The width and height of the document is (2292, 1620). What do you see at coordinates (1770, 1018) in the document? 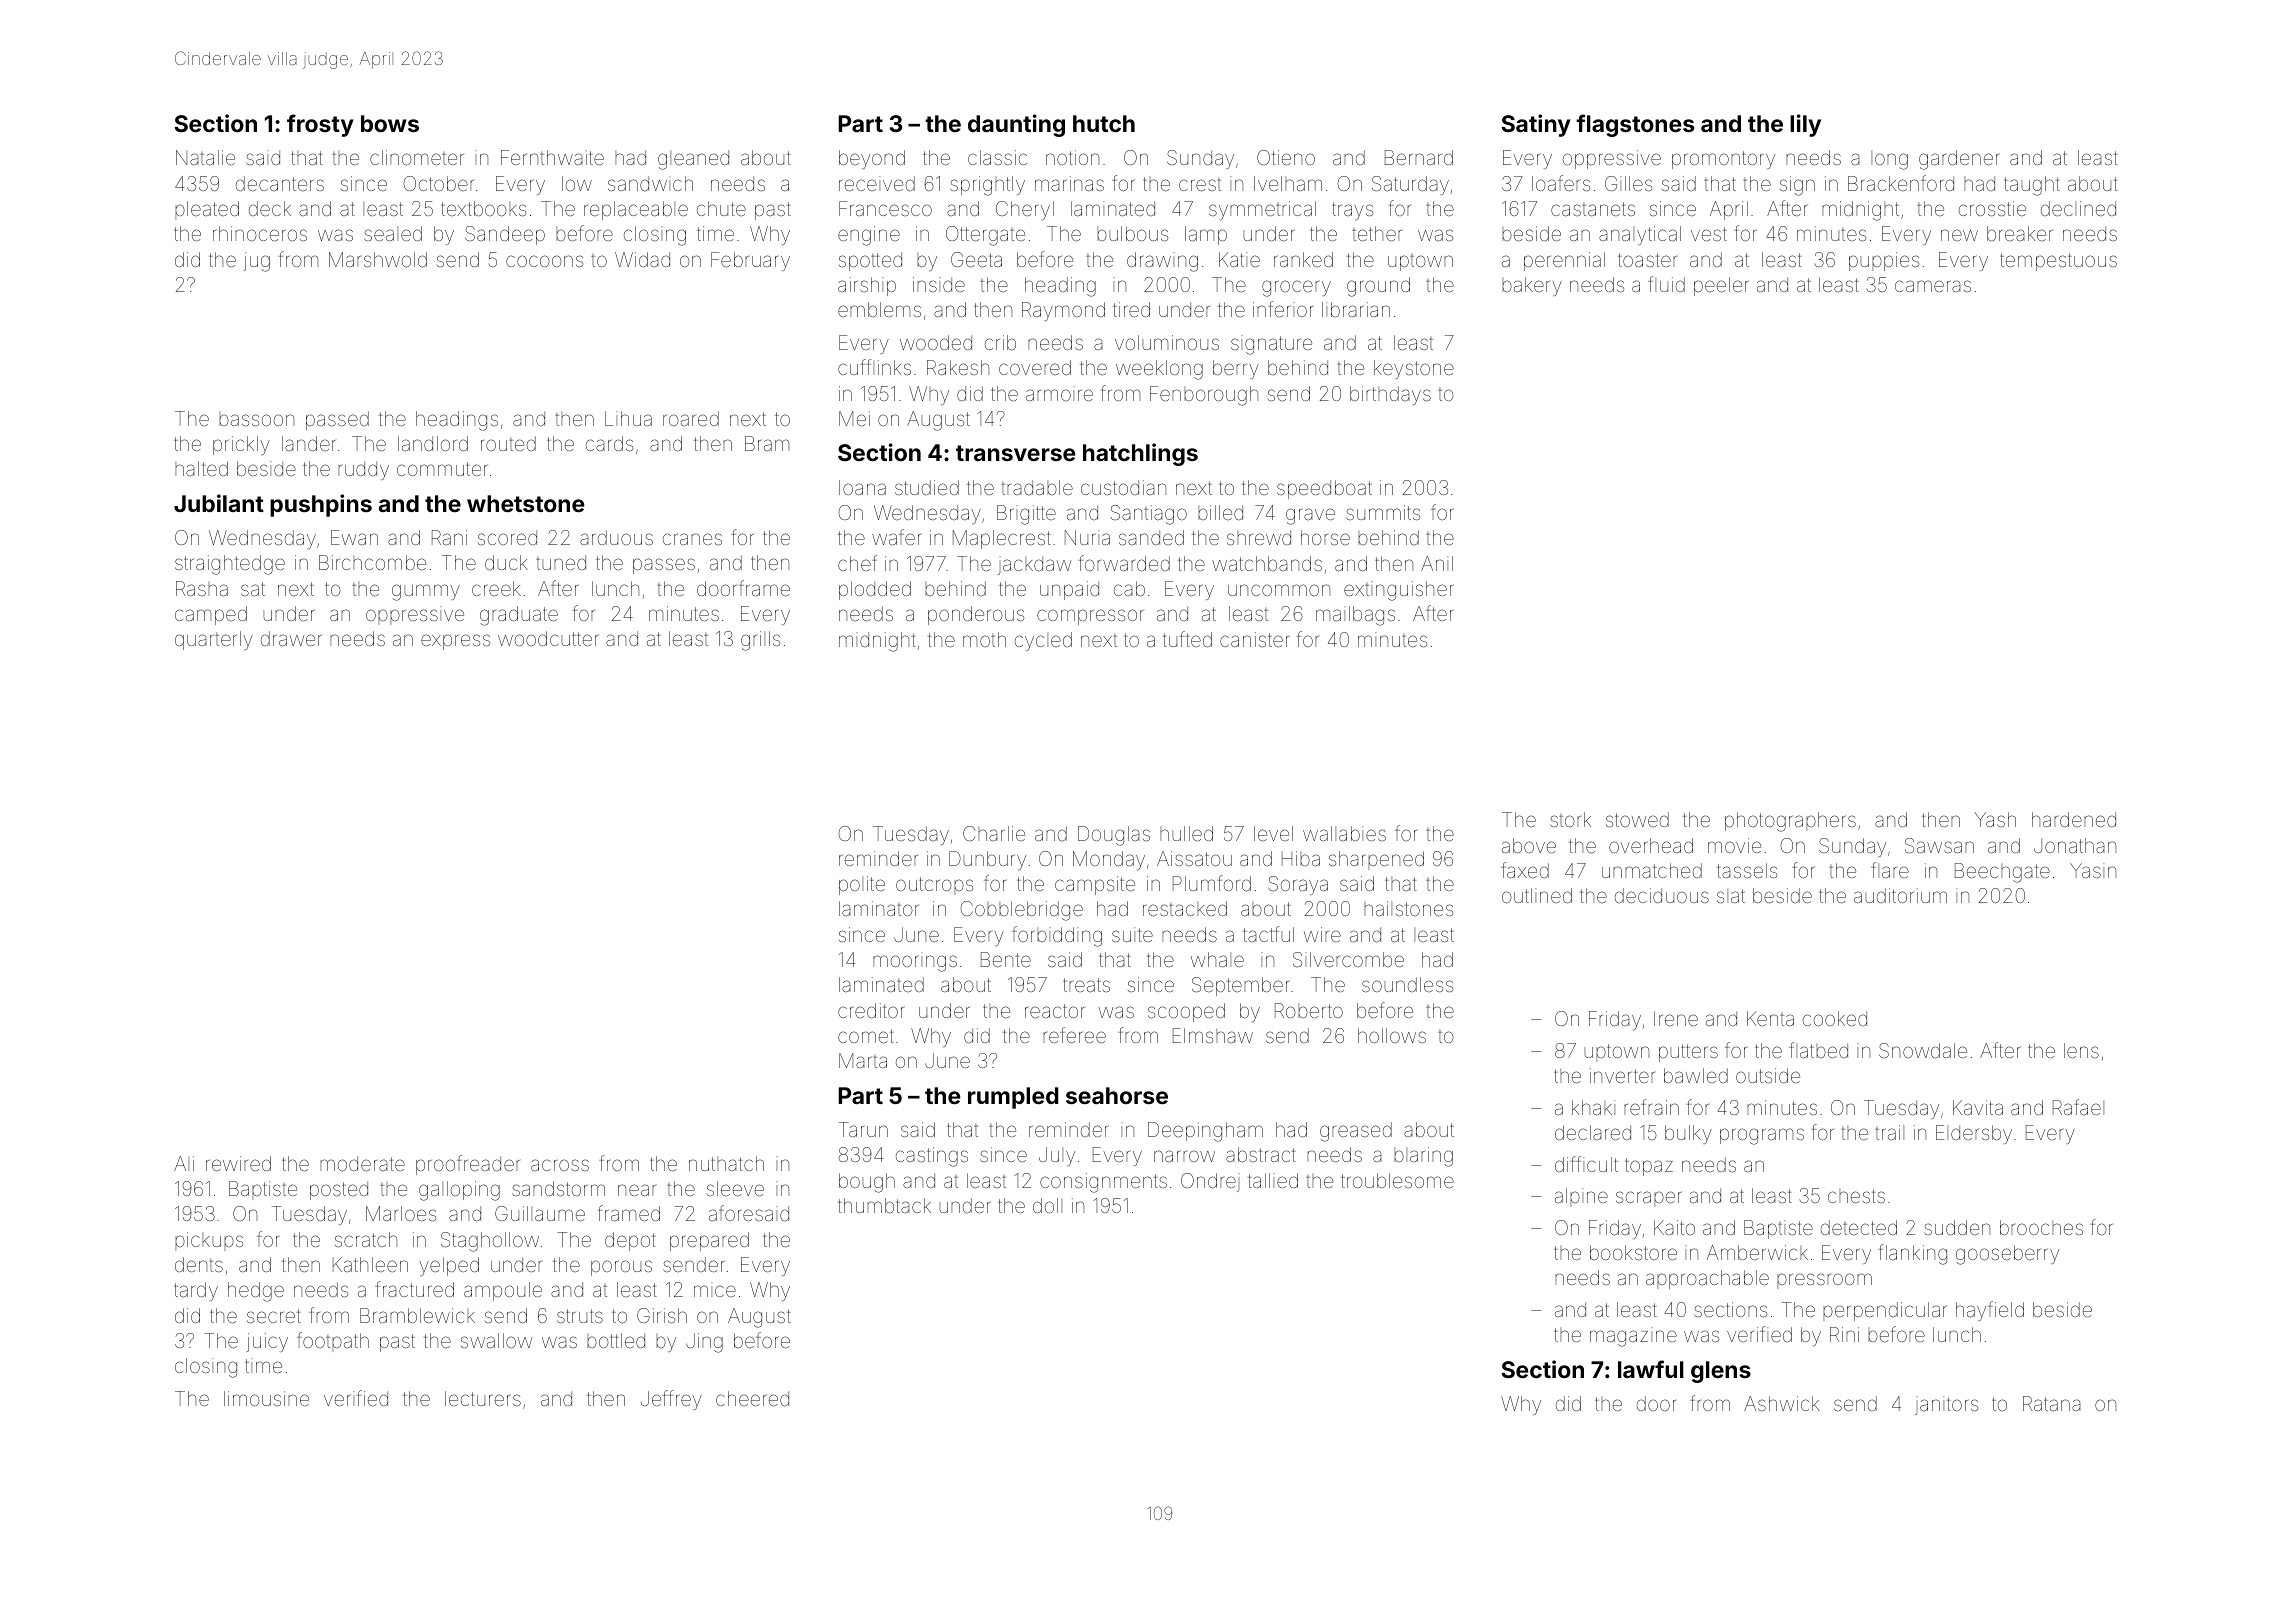
I see `Kenta` at bounding box center [1770, 1018].
